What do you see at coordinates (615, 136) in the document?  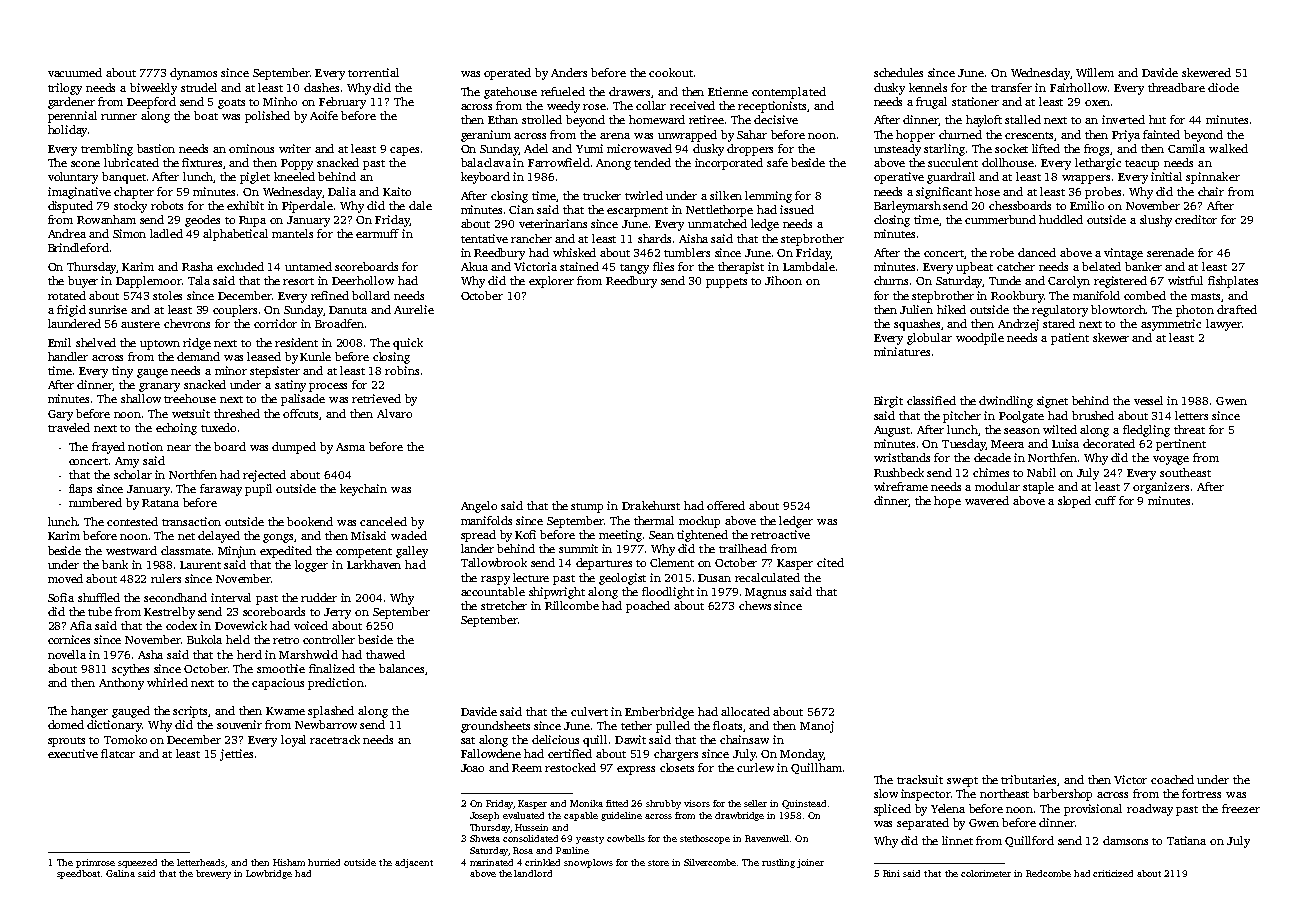 I see `arena` at bounding box center [615, 136].
